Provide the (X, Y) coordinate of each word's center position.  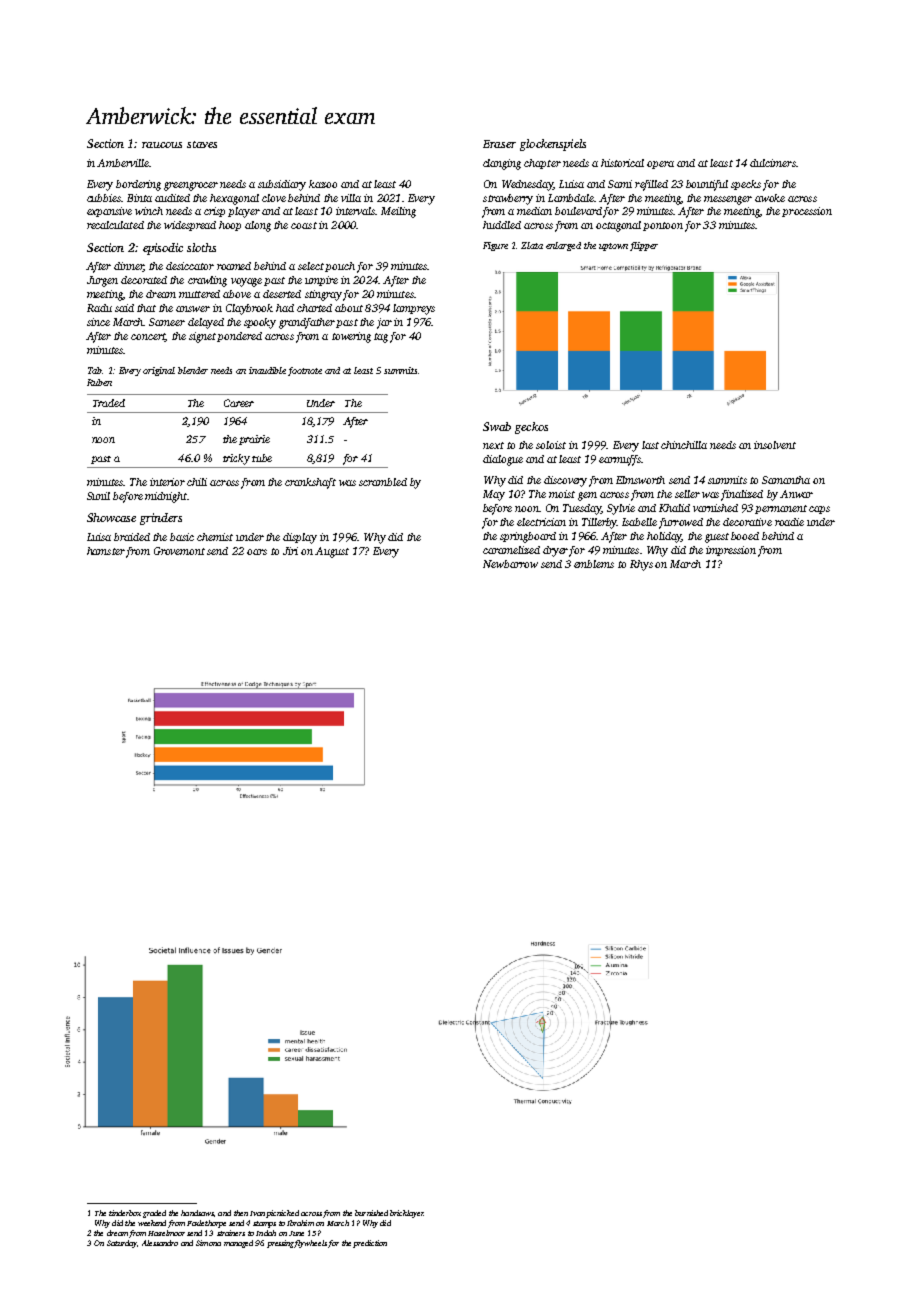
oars (257, 552)
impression (731, 551)
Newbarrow (510, 564)
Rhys (641, 565)
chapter (542, 164)
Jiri (290, 551)
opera (660, 165)
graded (154, 1214)
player (244, 212)
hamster (106, 551)
